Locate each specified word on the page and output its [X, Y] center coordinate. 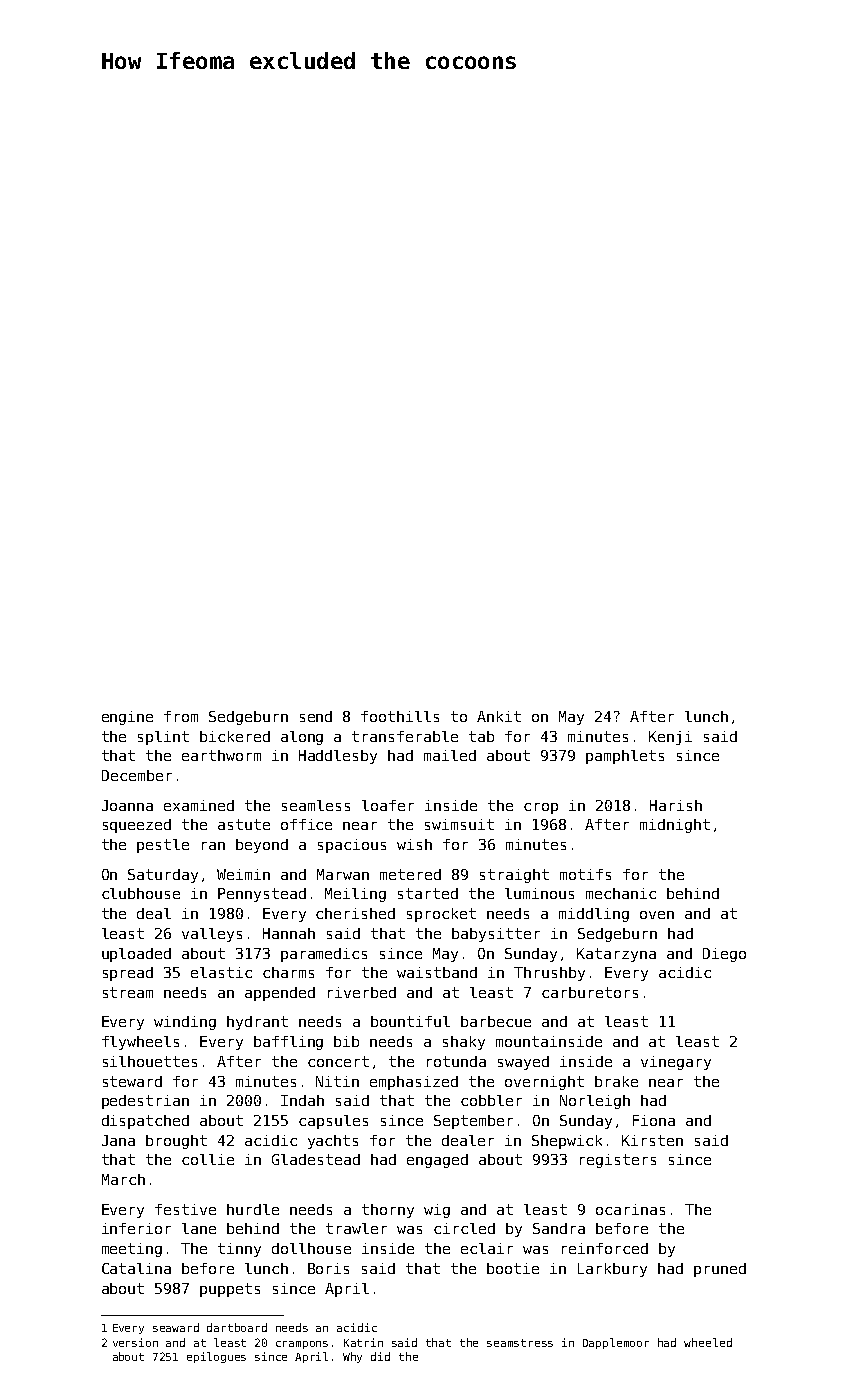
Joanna [127, 805]
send [316, 716]
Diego [724, 955]
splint [163, 738]
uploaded [136, 955]
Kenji [670, 738]
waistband [437, 972]
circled [464, 1228]
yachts [333, 1142]
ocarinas [630, 1209]
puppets [230, 1290]
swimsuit [459, 824]
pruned [720, 1270]
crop [541, 808]
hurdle [253, 1209]
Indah [302, 1100]
